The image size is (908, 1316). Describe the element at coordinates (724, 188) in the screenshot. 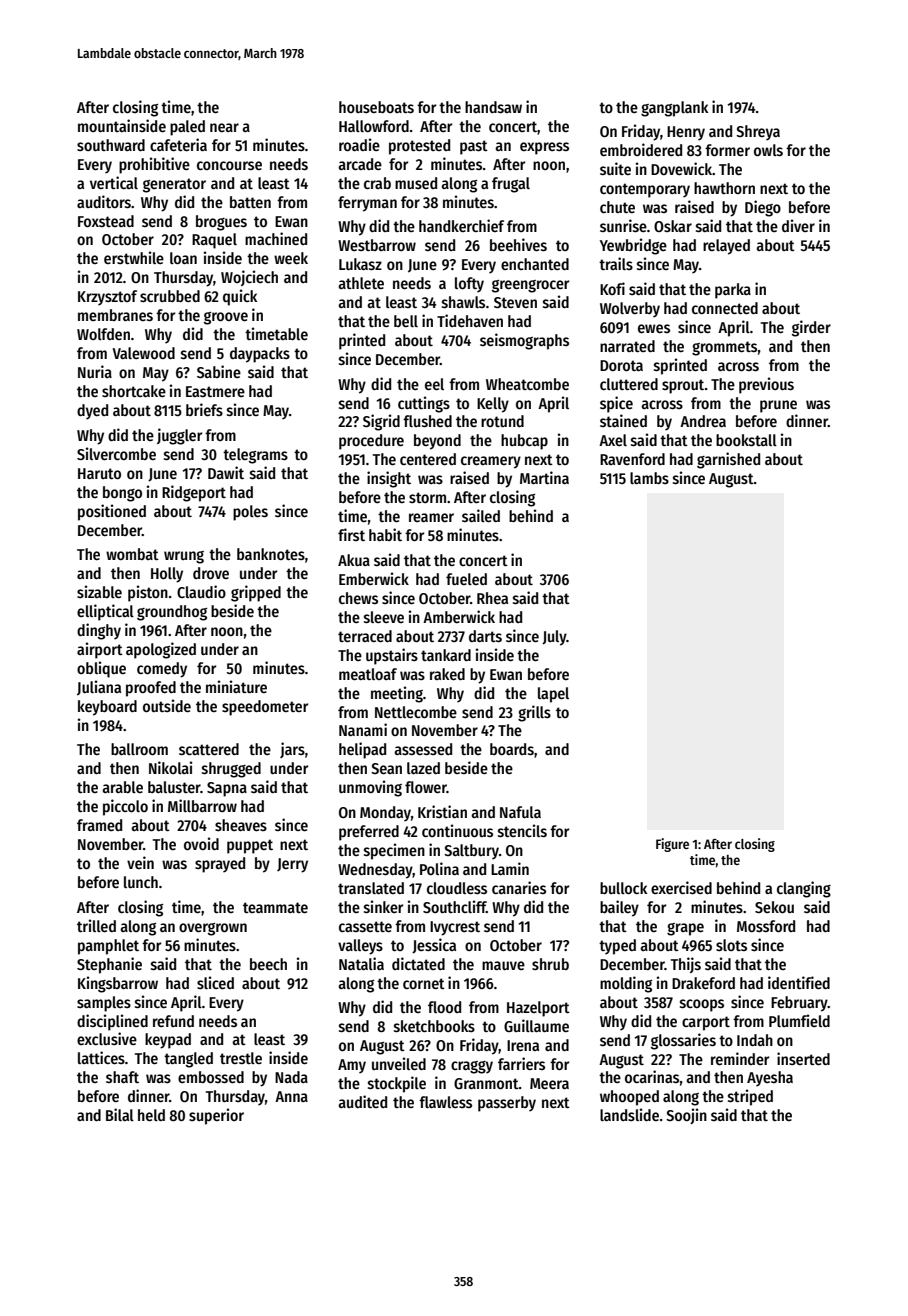

I see `hawthorn` at that location.
